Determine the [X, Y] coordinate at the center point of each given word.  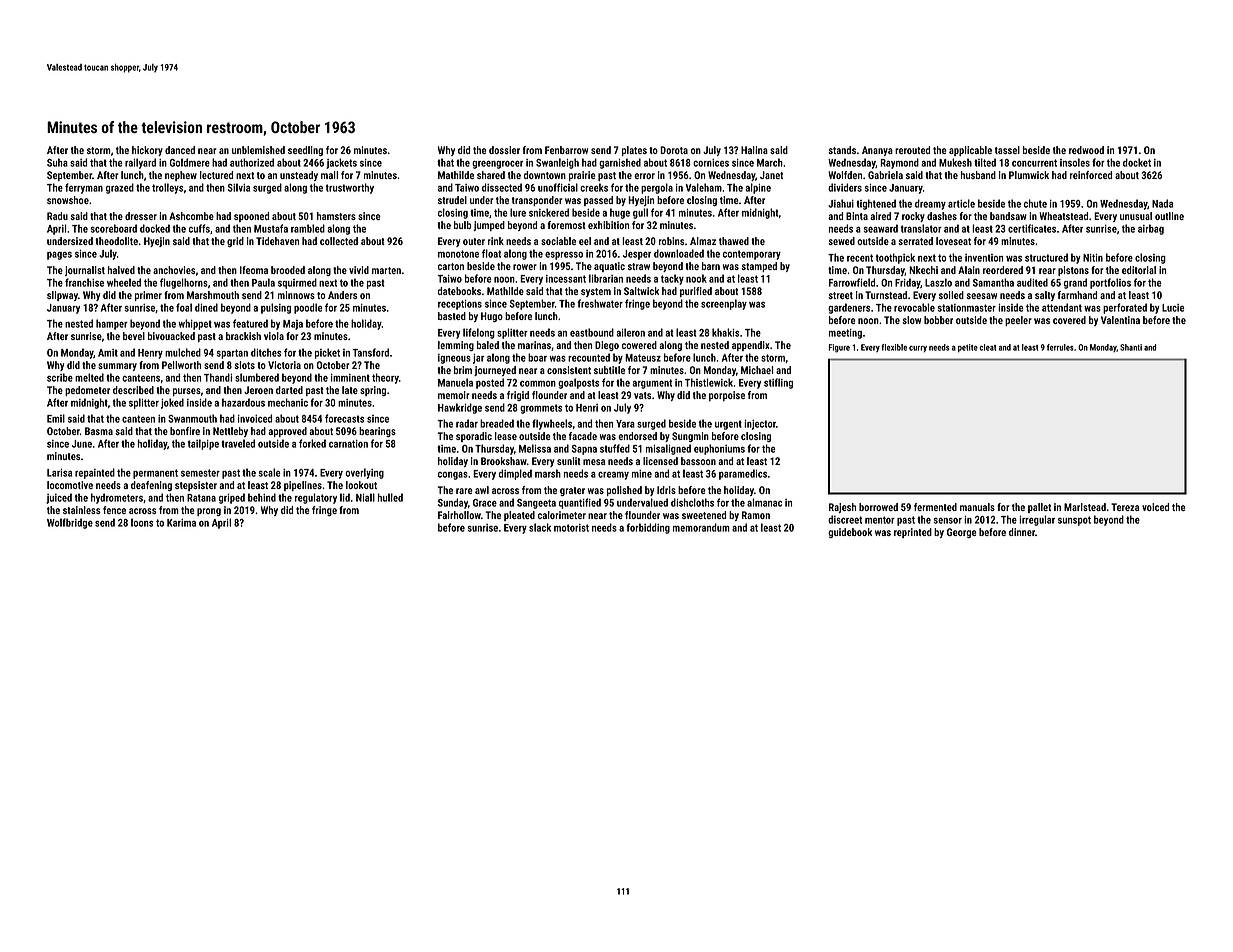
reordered [1003, 270]
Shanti [1131, 347]
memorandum [701, 527]
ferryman [84, 188]
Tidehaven [277, 241]
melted [89, 377]
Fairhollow [459, 515]
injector [760, 425]
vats [642, 395]
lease [506, 436]
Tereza [1125, 507]
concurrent [1034, 163]
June [82, 444]
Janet [771, 175]
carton [451, 266]
